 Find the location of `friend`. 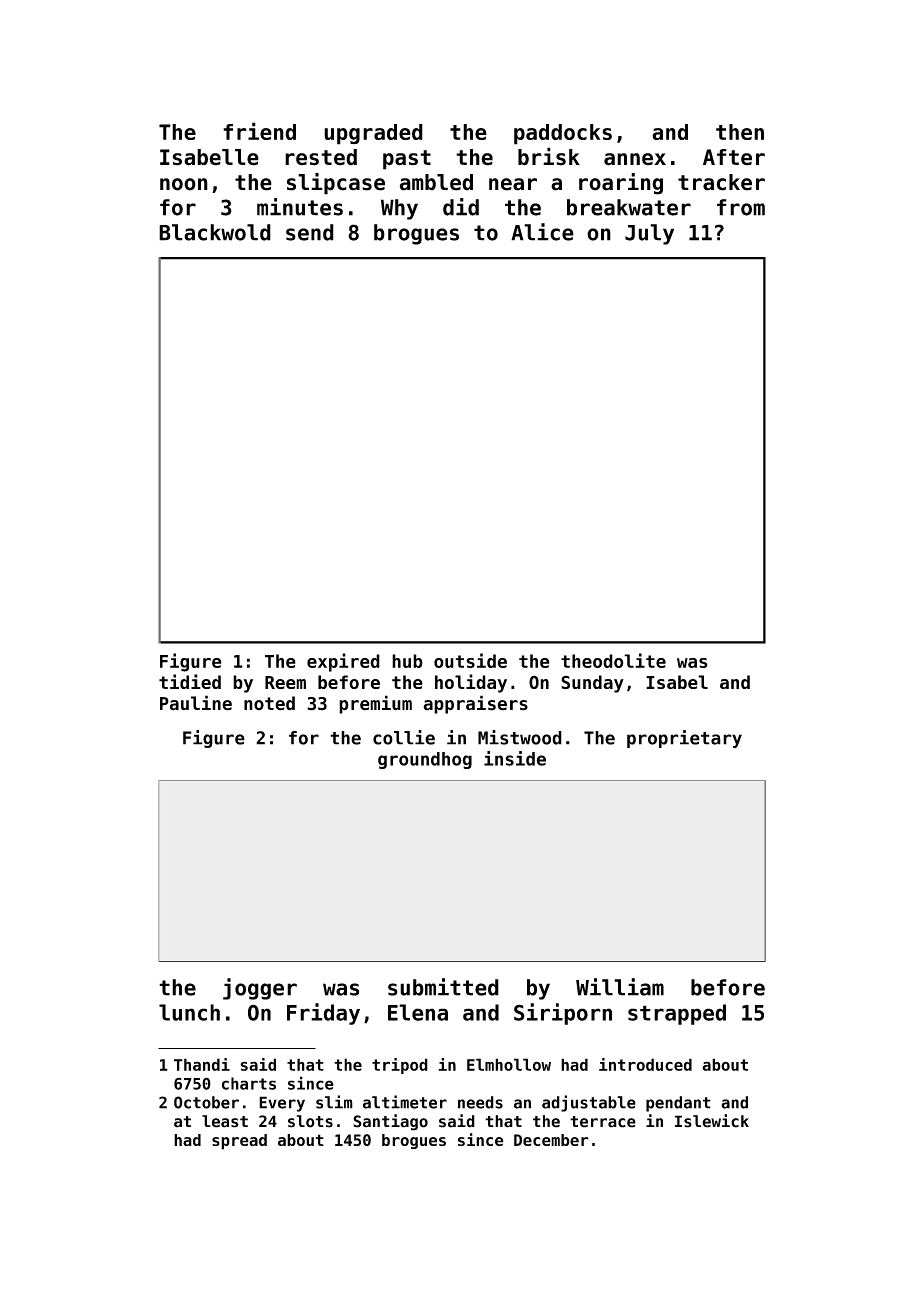

friend is located at coordinates (259, 131).
